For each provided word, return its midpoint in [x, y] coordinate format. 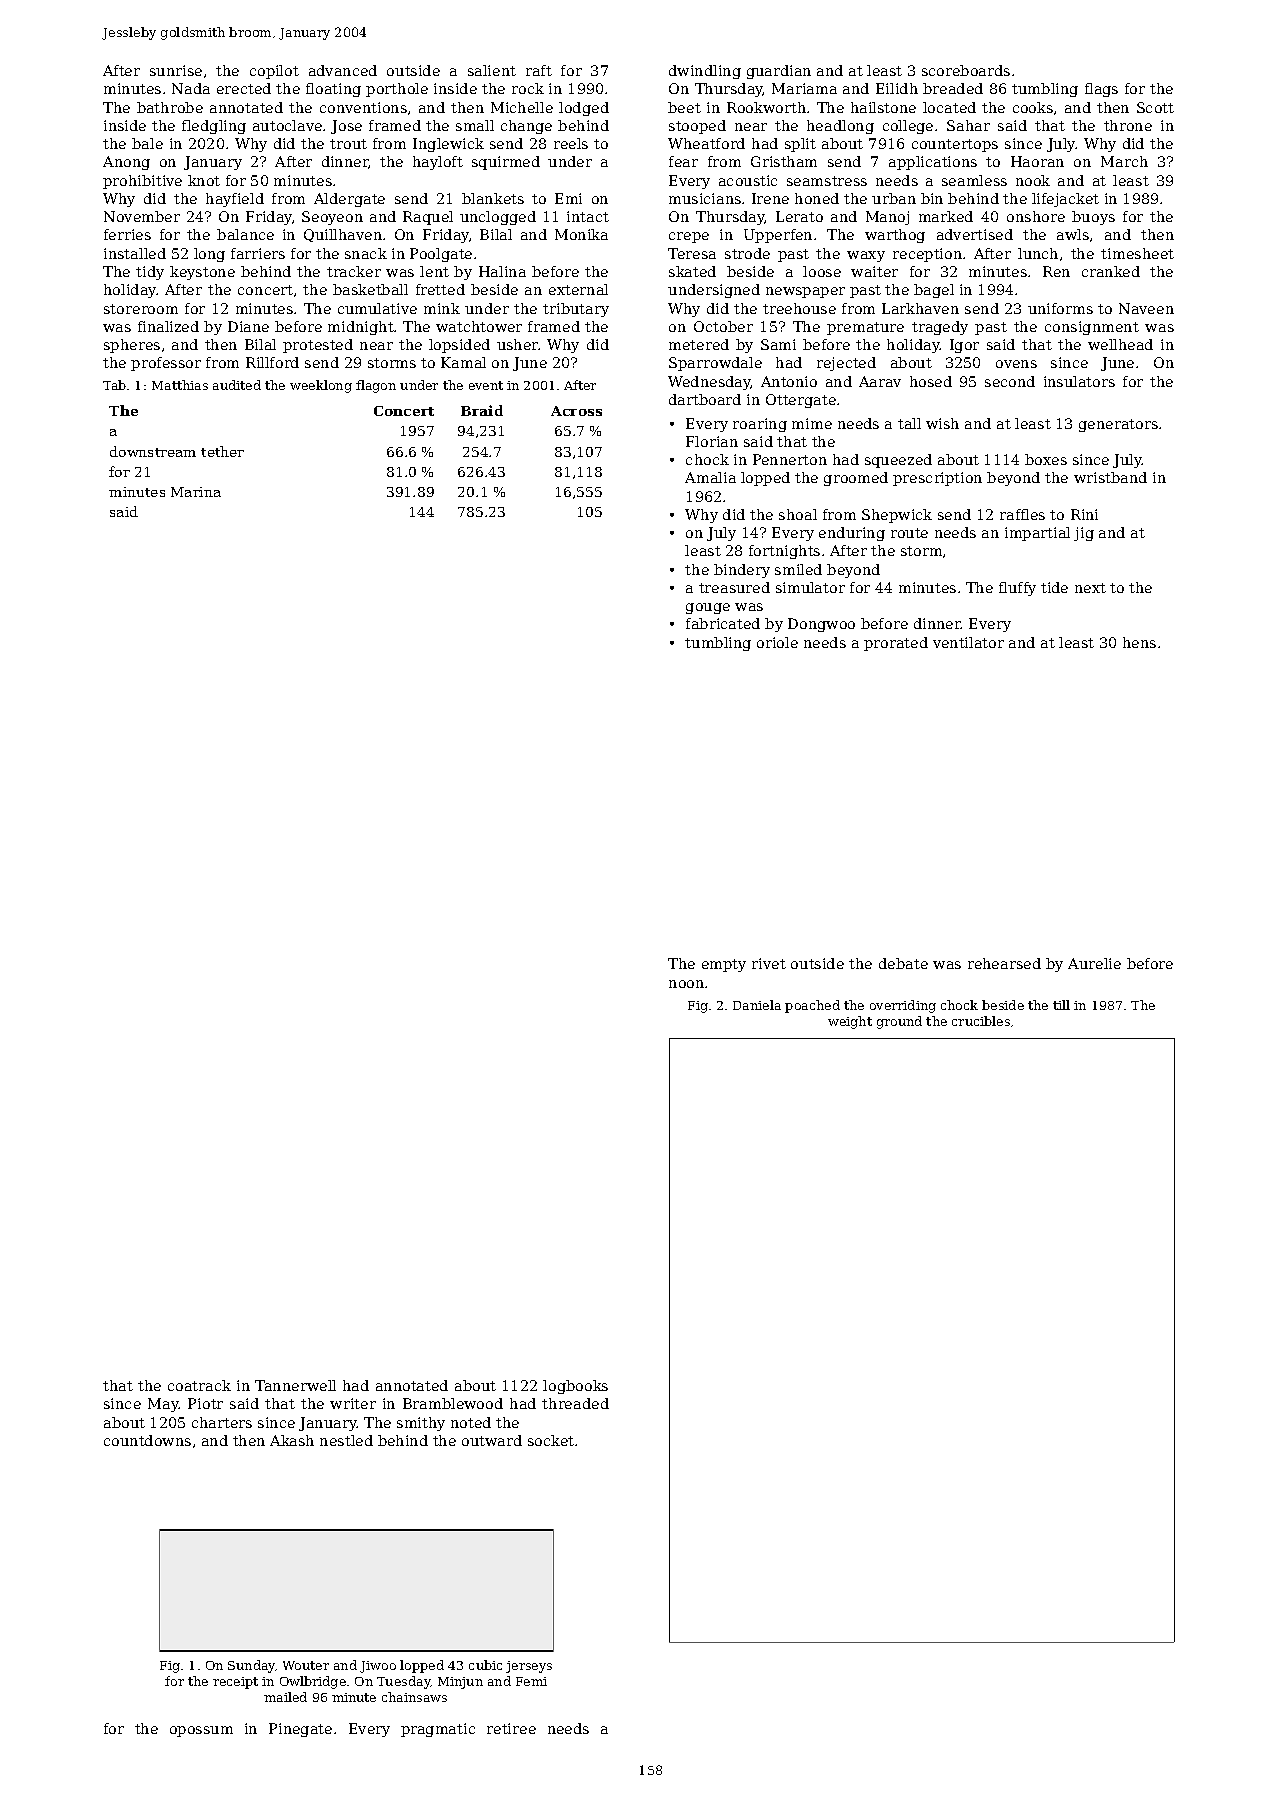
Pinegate [300, 1730]
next [1090, 588]
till [1061, 1005]
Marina [196, 492]
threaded [575, 1403]
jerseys [529, 1667]
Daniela [757, 1005]
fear [683, 161]
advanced [343, 70]
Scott [1155, 107]
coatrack [199, 1385]
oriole [777, 642]
